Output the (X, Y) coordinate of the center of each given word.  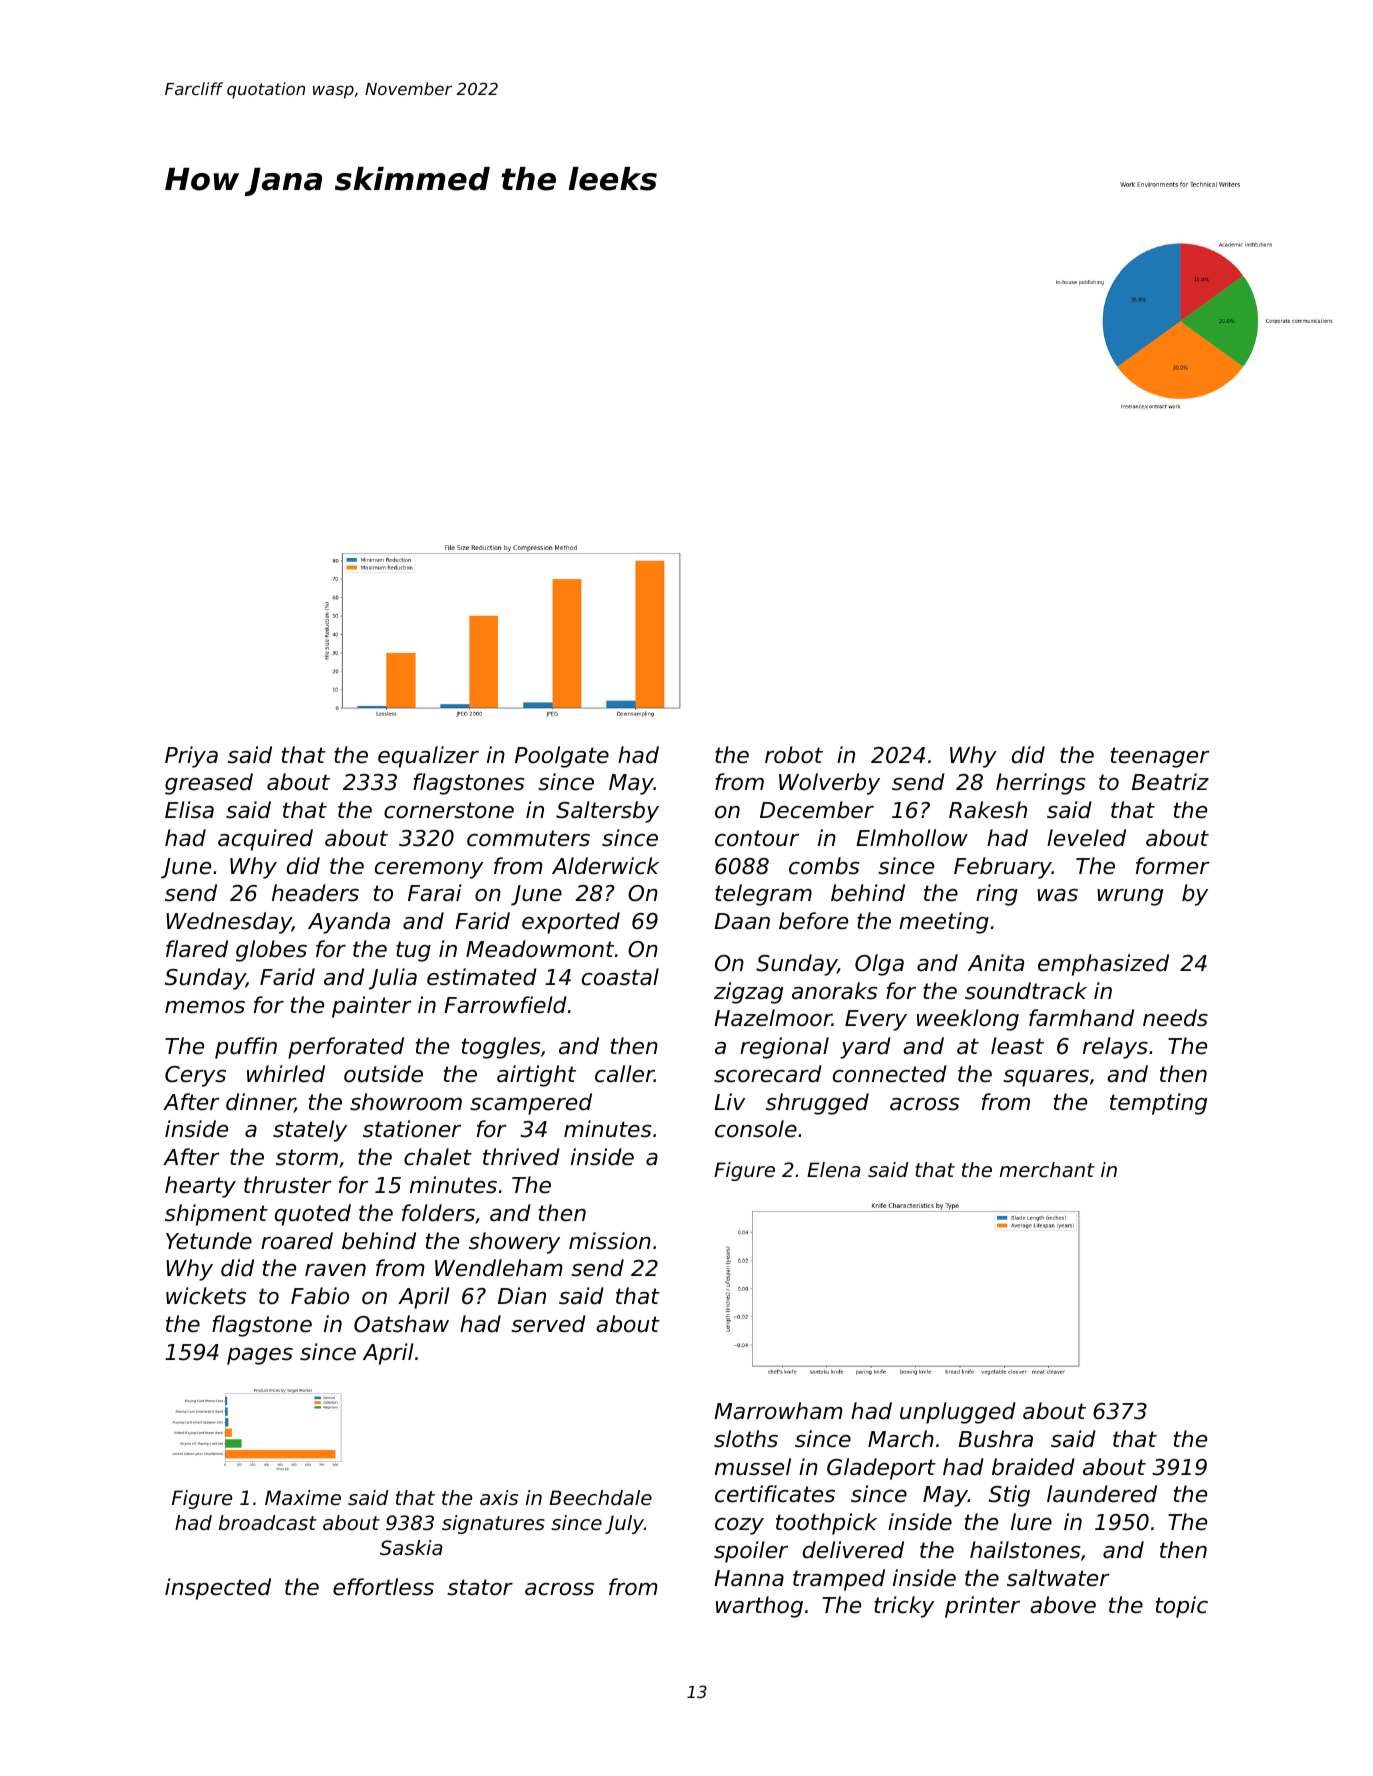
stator (480, 1587)
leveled (1086, 838)
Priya (191, 757)
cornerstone (449, 810)
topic (1182, 1607)
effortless (383, 1587)
